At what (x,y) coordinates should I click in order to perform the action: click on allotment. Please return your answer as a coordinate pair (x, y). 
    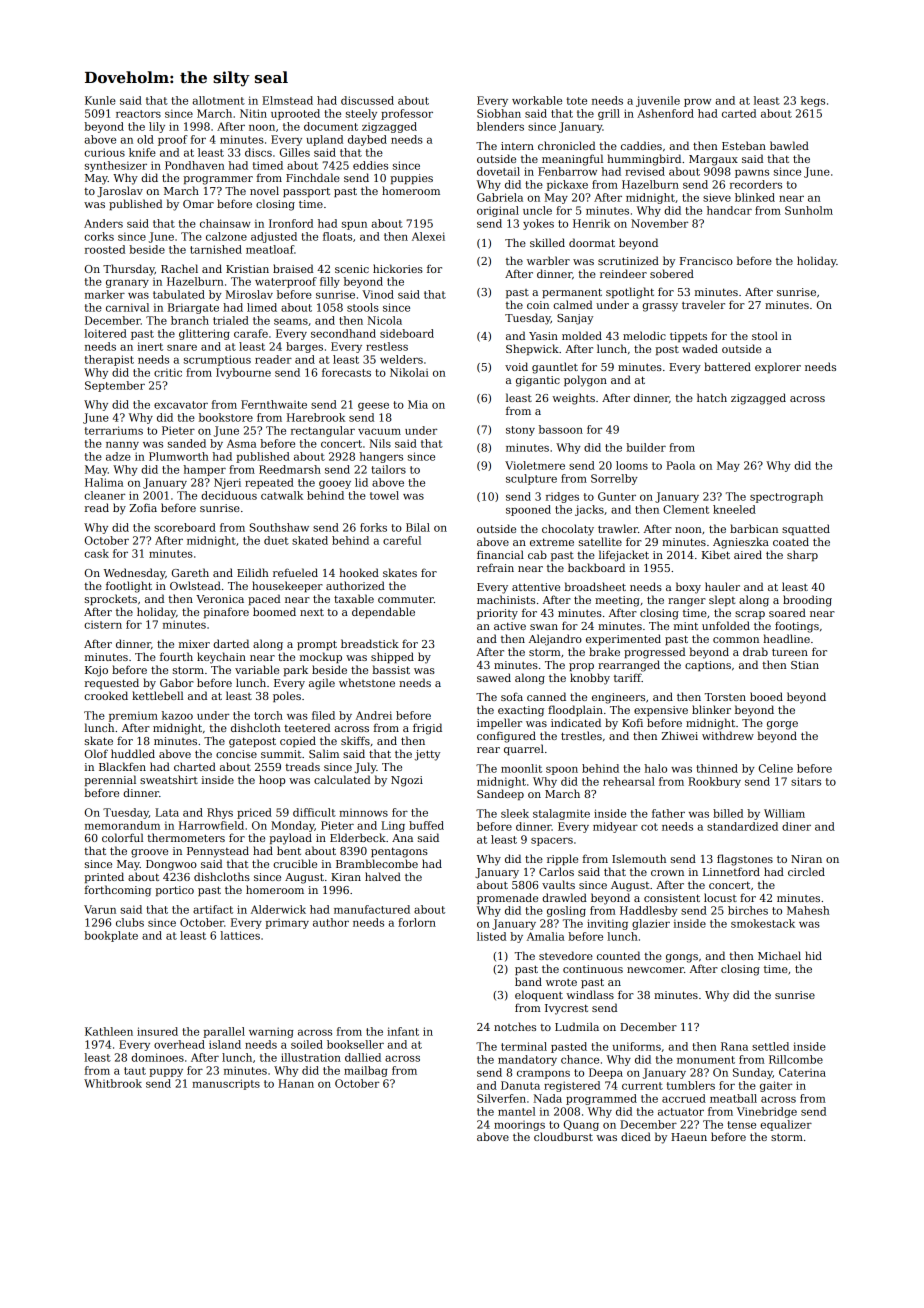
    Looking at the image, I should click on (218, 100).
